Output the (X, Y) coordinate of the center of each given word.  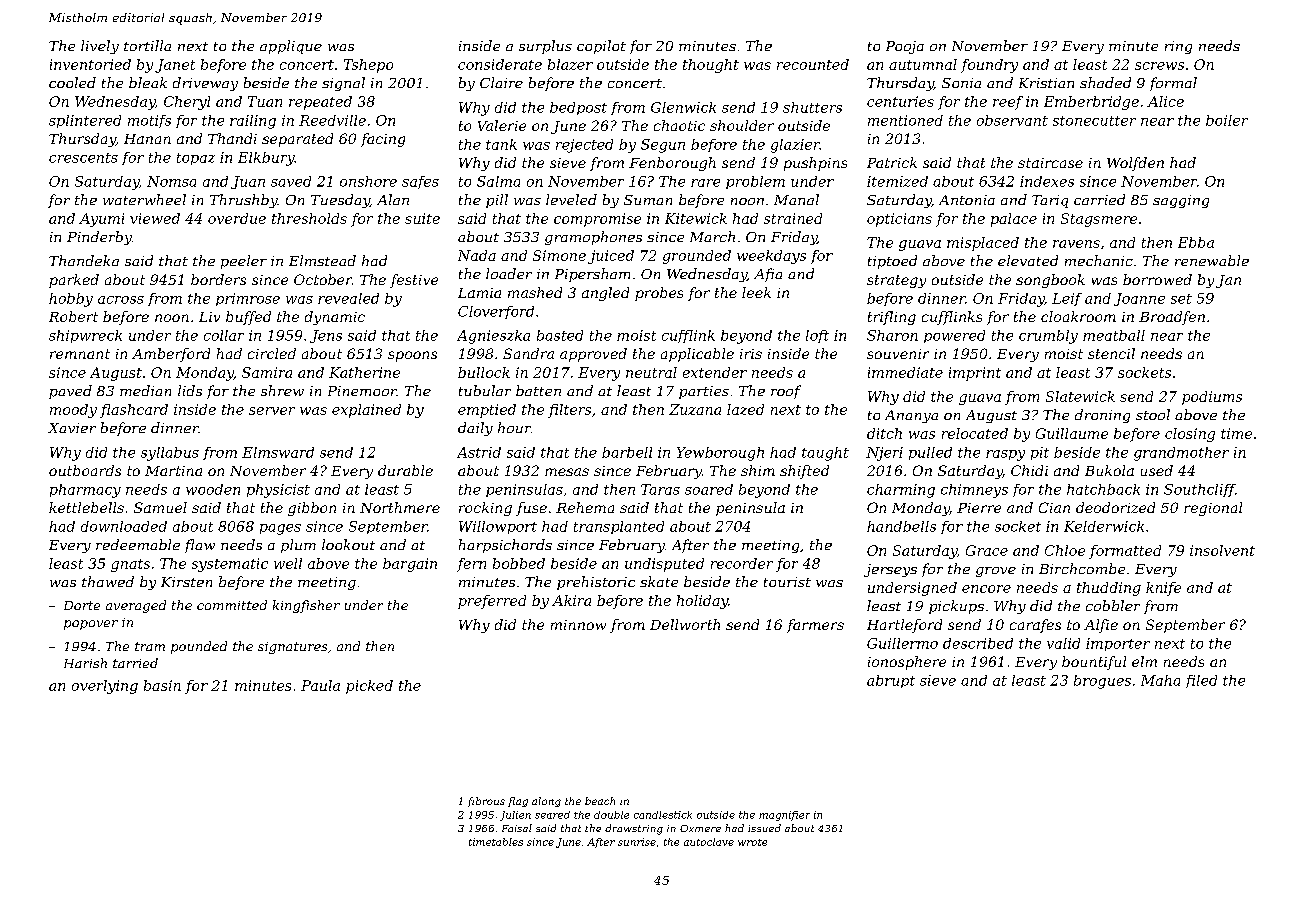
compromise (597, 220)
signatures (292, 648)
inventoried (90, 64)
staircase (1050, 163)
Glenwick (683, 107)
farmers (815, 626)
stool (1153, 414)
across (121, 300)
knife (1163, 589)
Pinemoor (362, 391)
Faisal (517, 828)
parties (704, 392)
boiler (1227, 120)
